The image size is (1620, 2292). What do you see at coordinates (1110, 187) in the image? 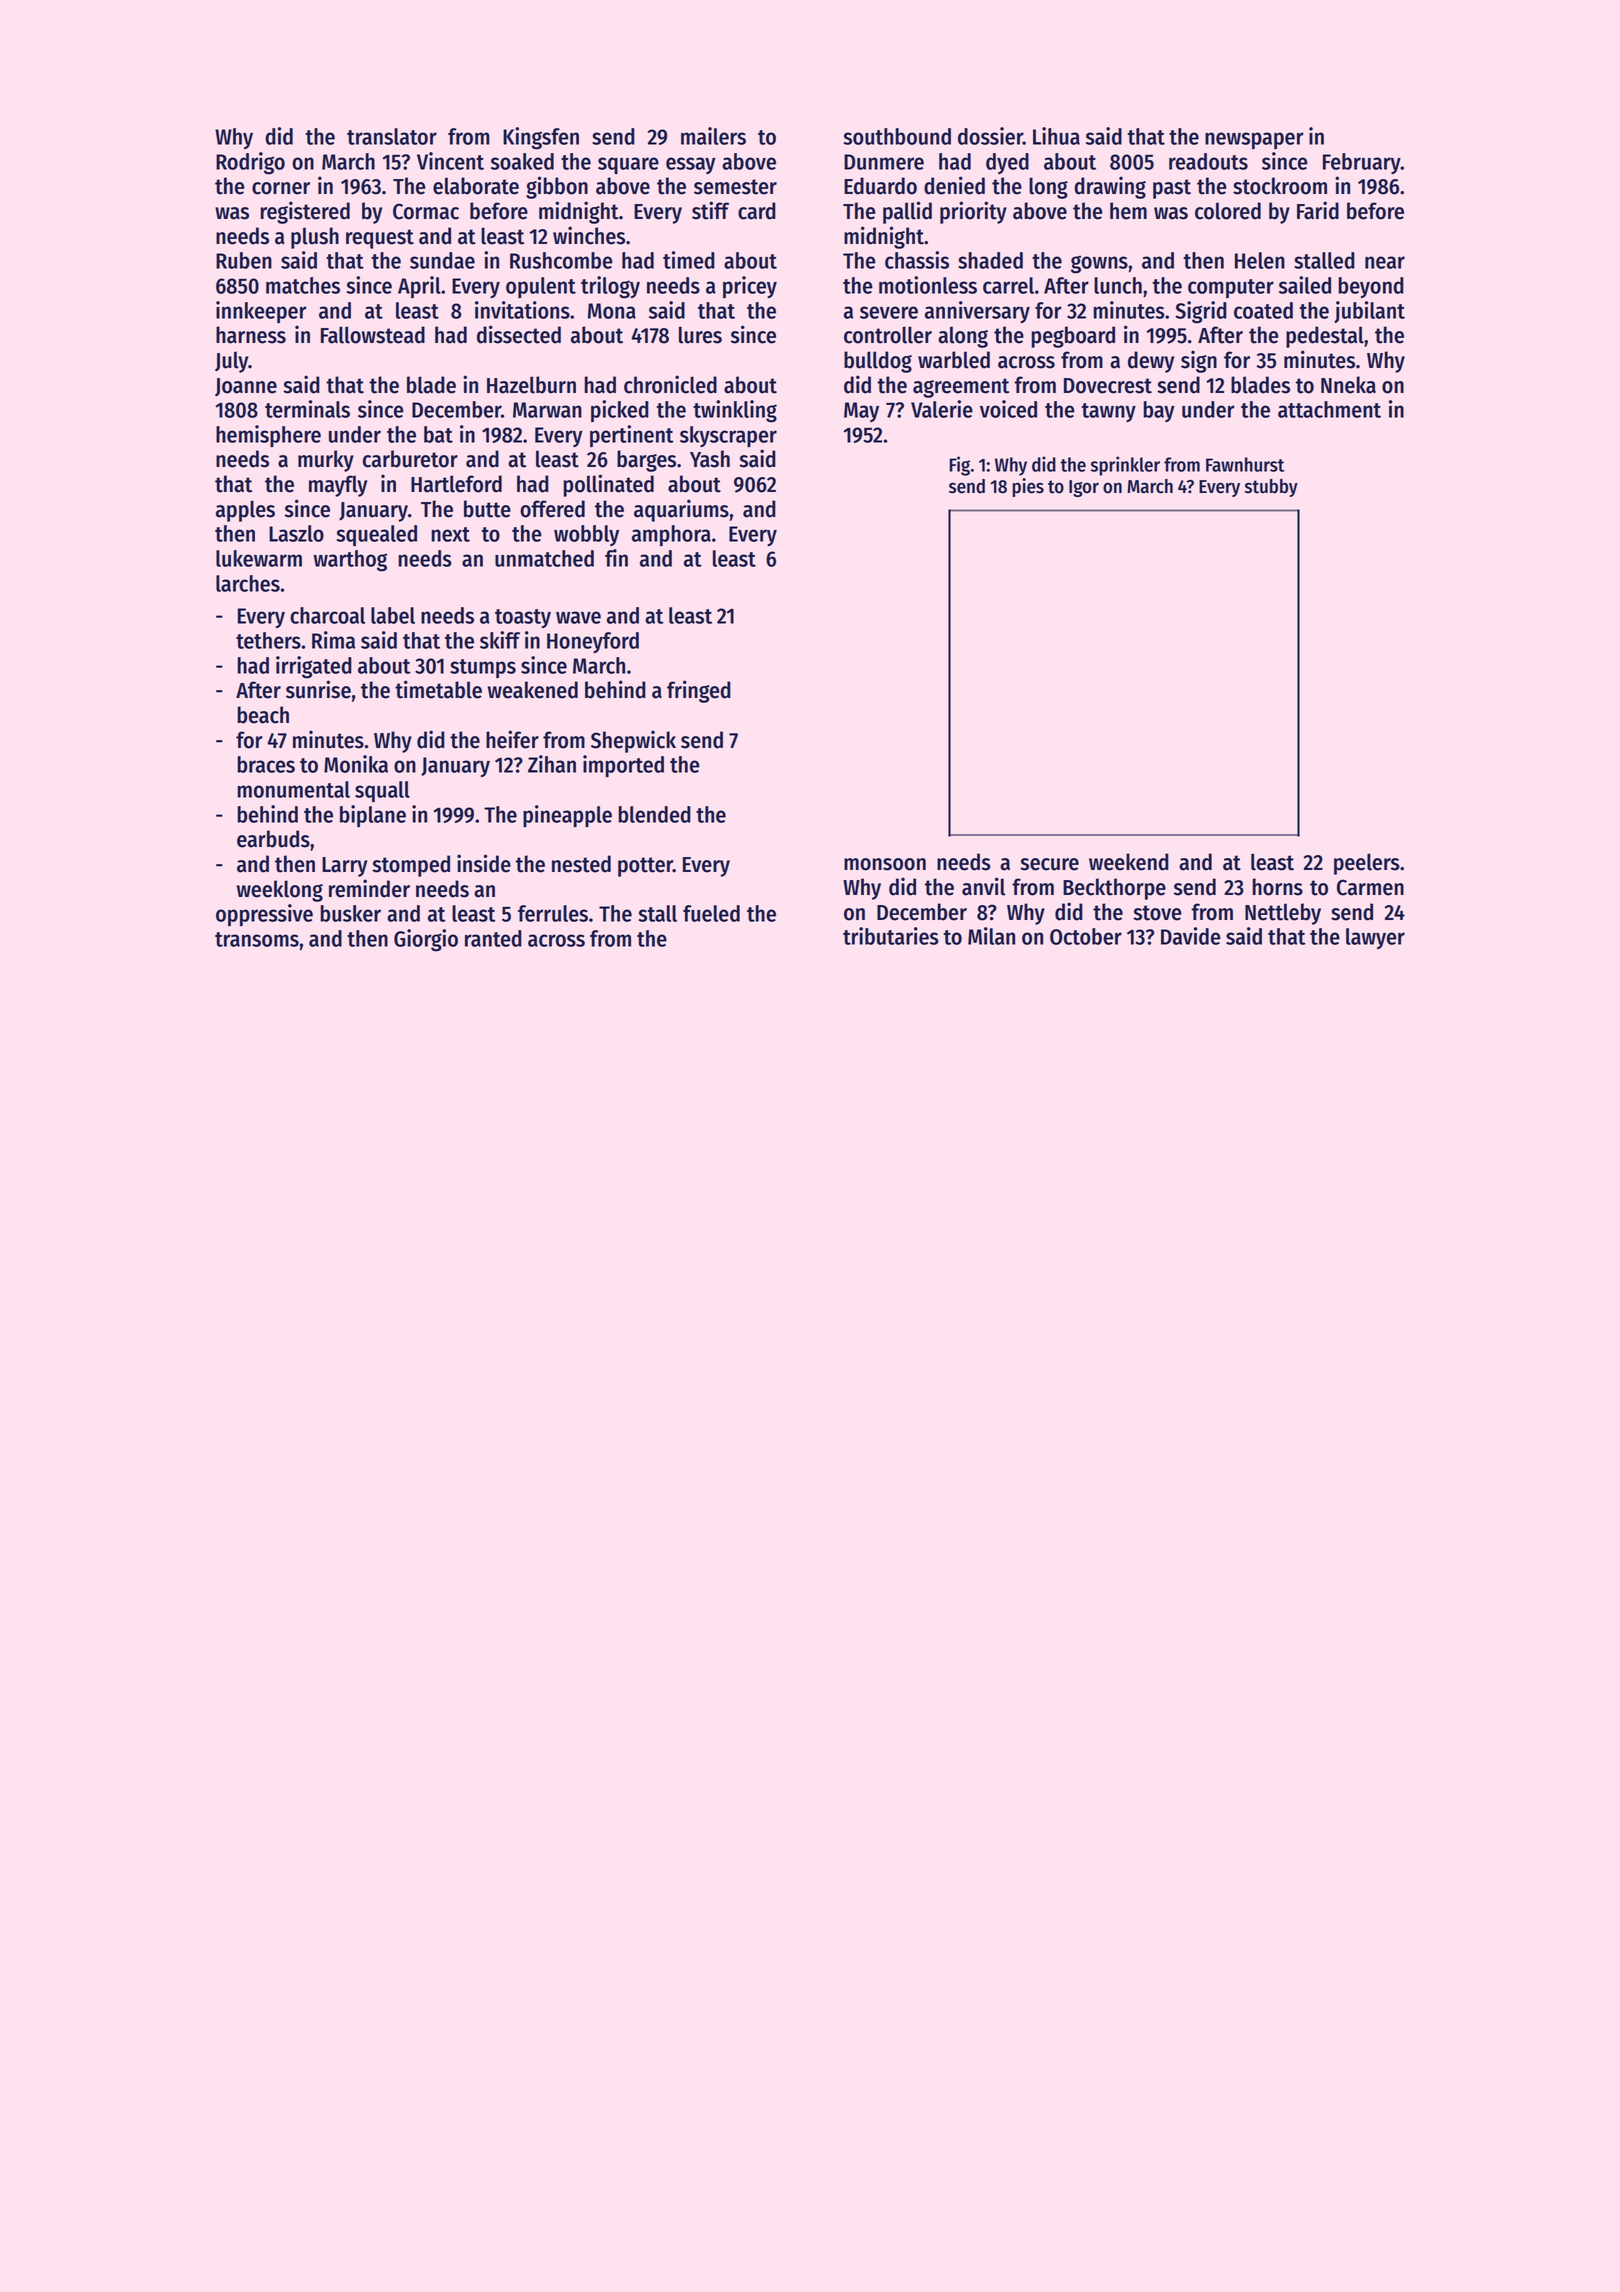
I see `drawing` at bounding box center [1110, 187].
